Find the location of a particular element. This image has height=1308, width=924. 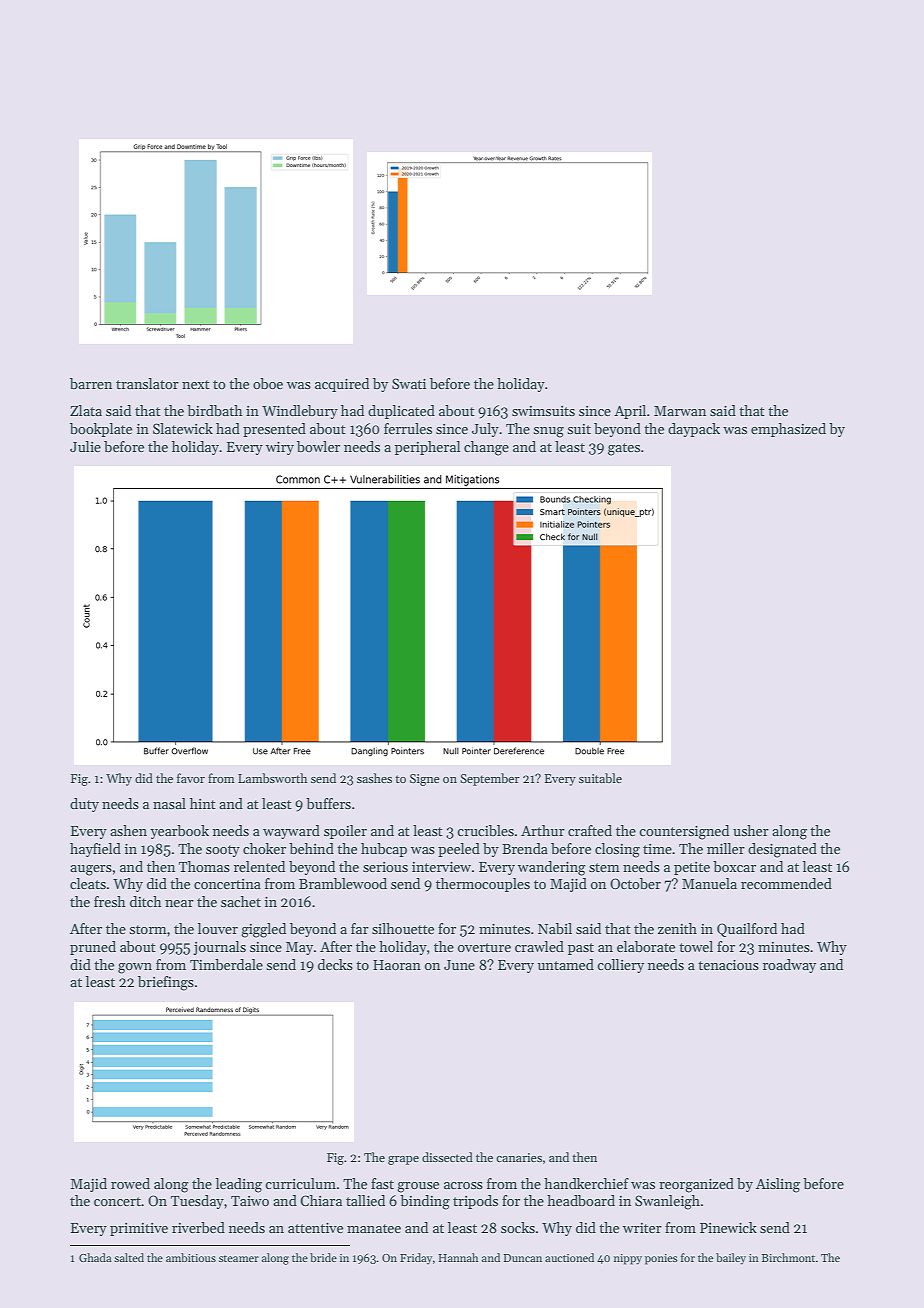

daypack is located at coordinates (694, 430).
